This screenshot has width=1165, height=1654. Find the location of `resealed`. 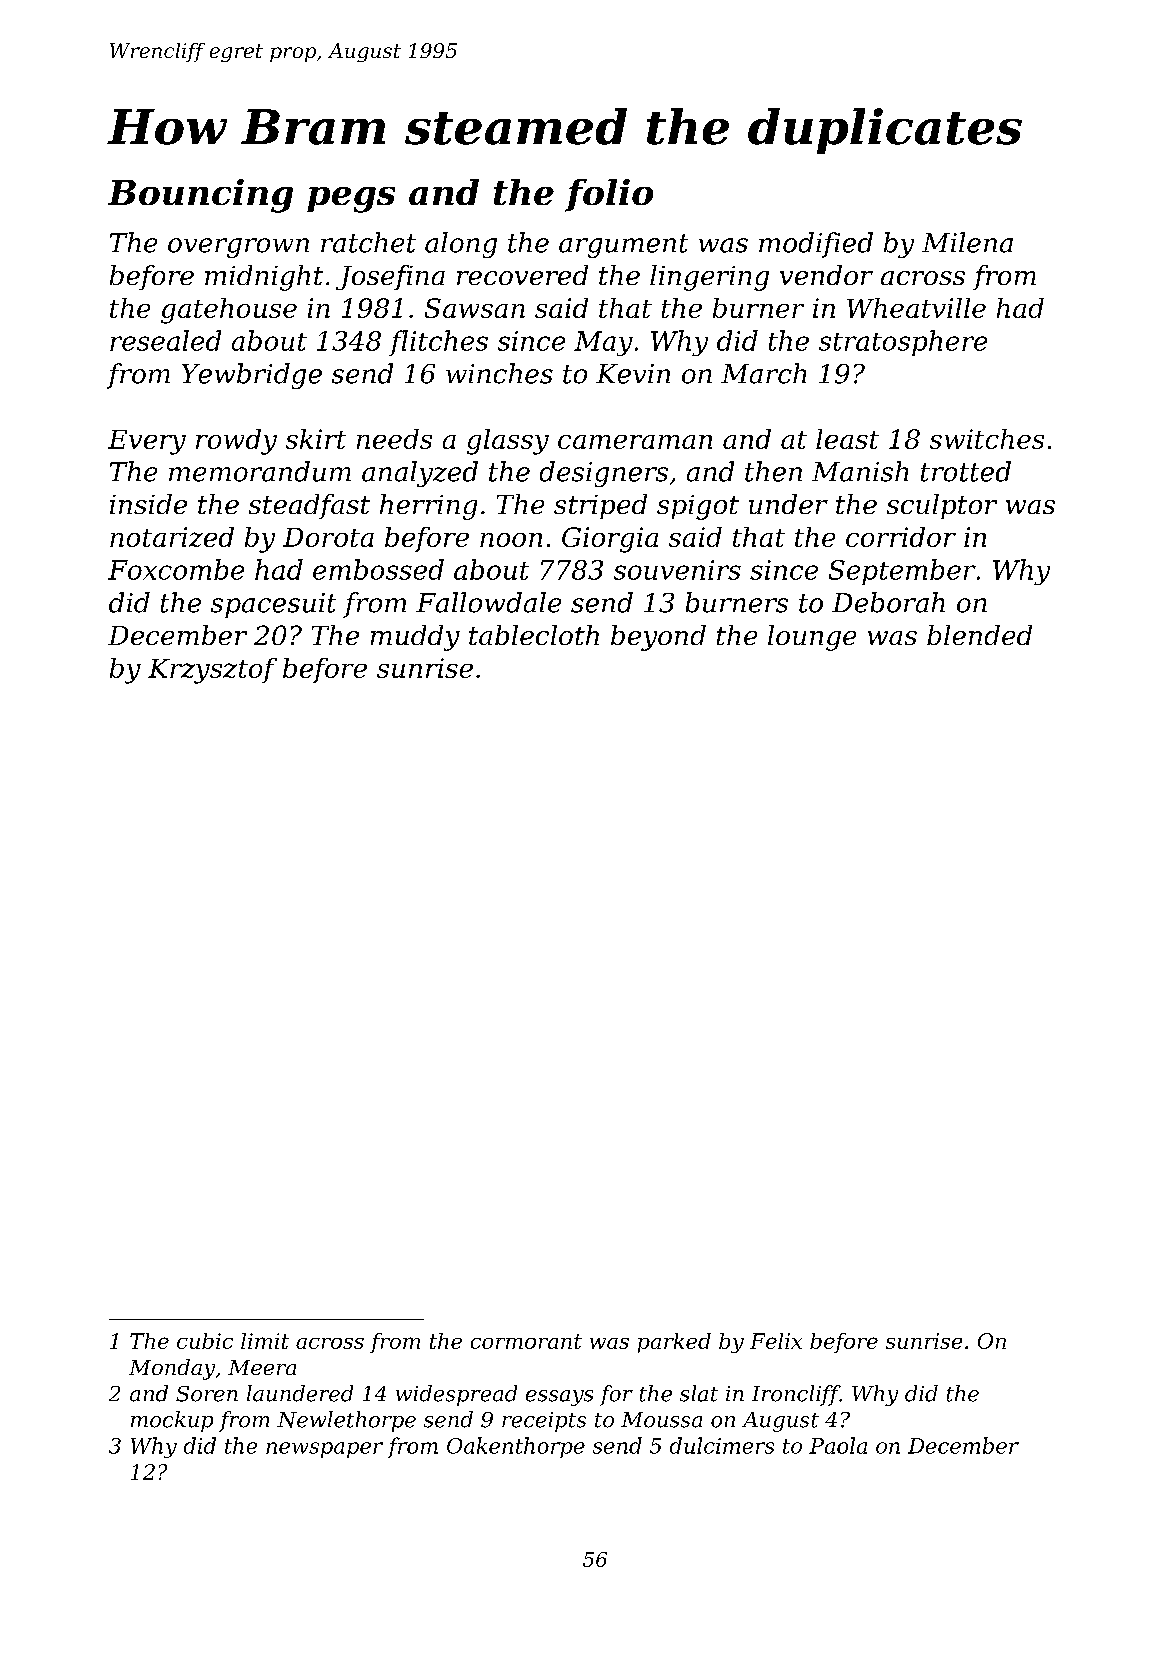

resealed is located at coordinates (165, 340).
